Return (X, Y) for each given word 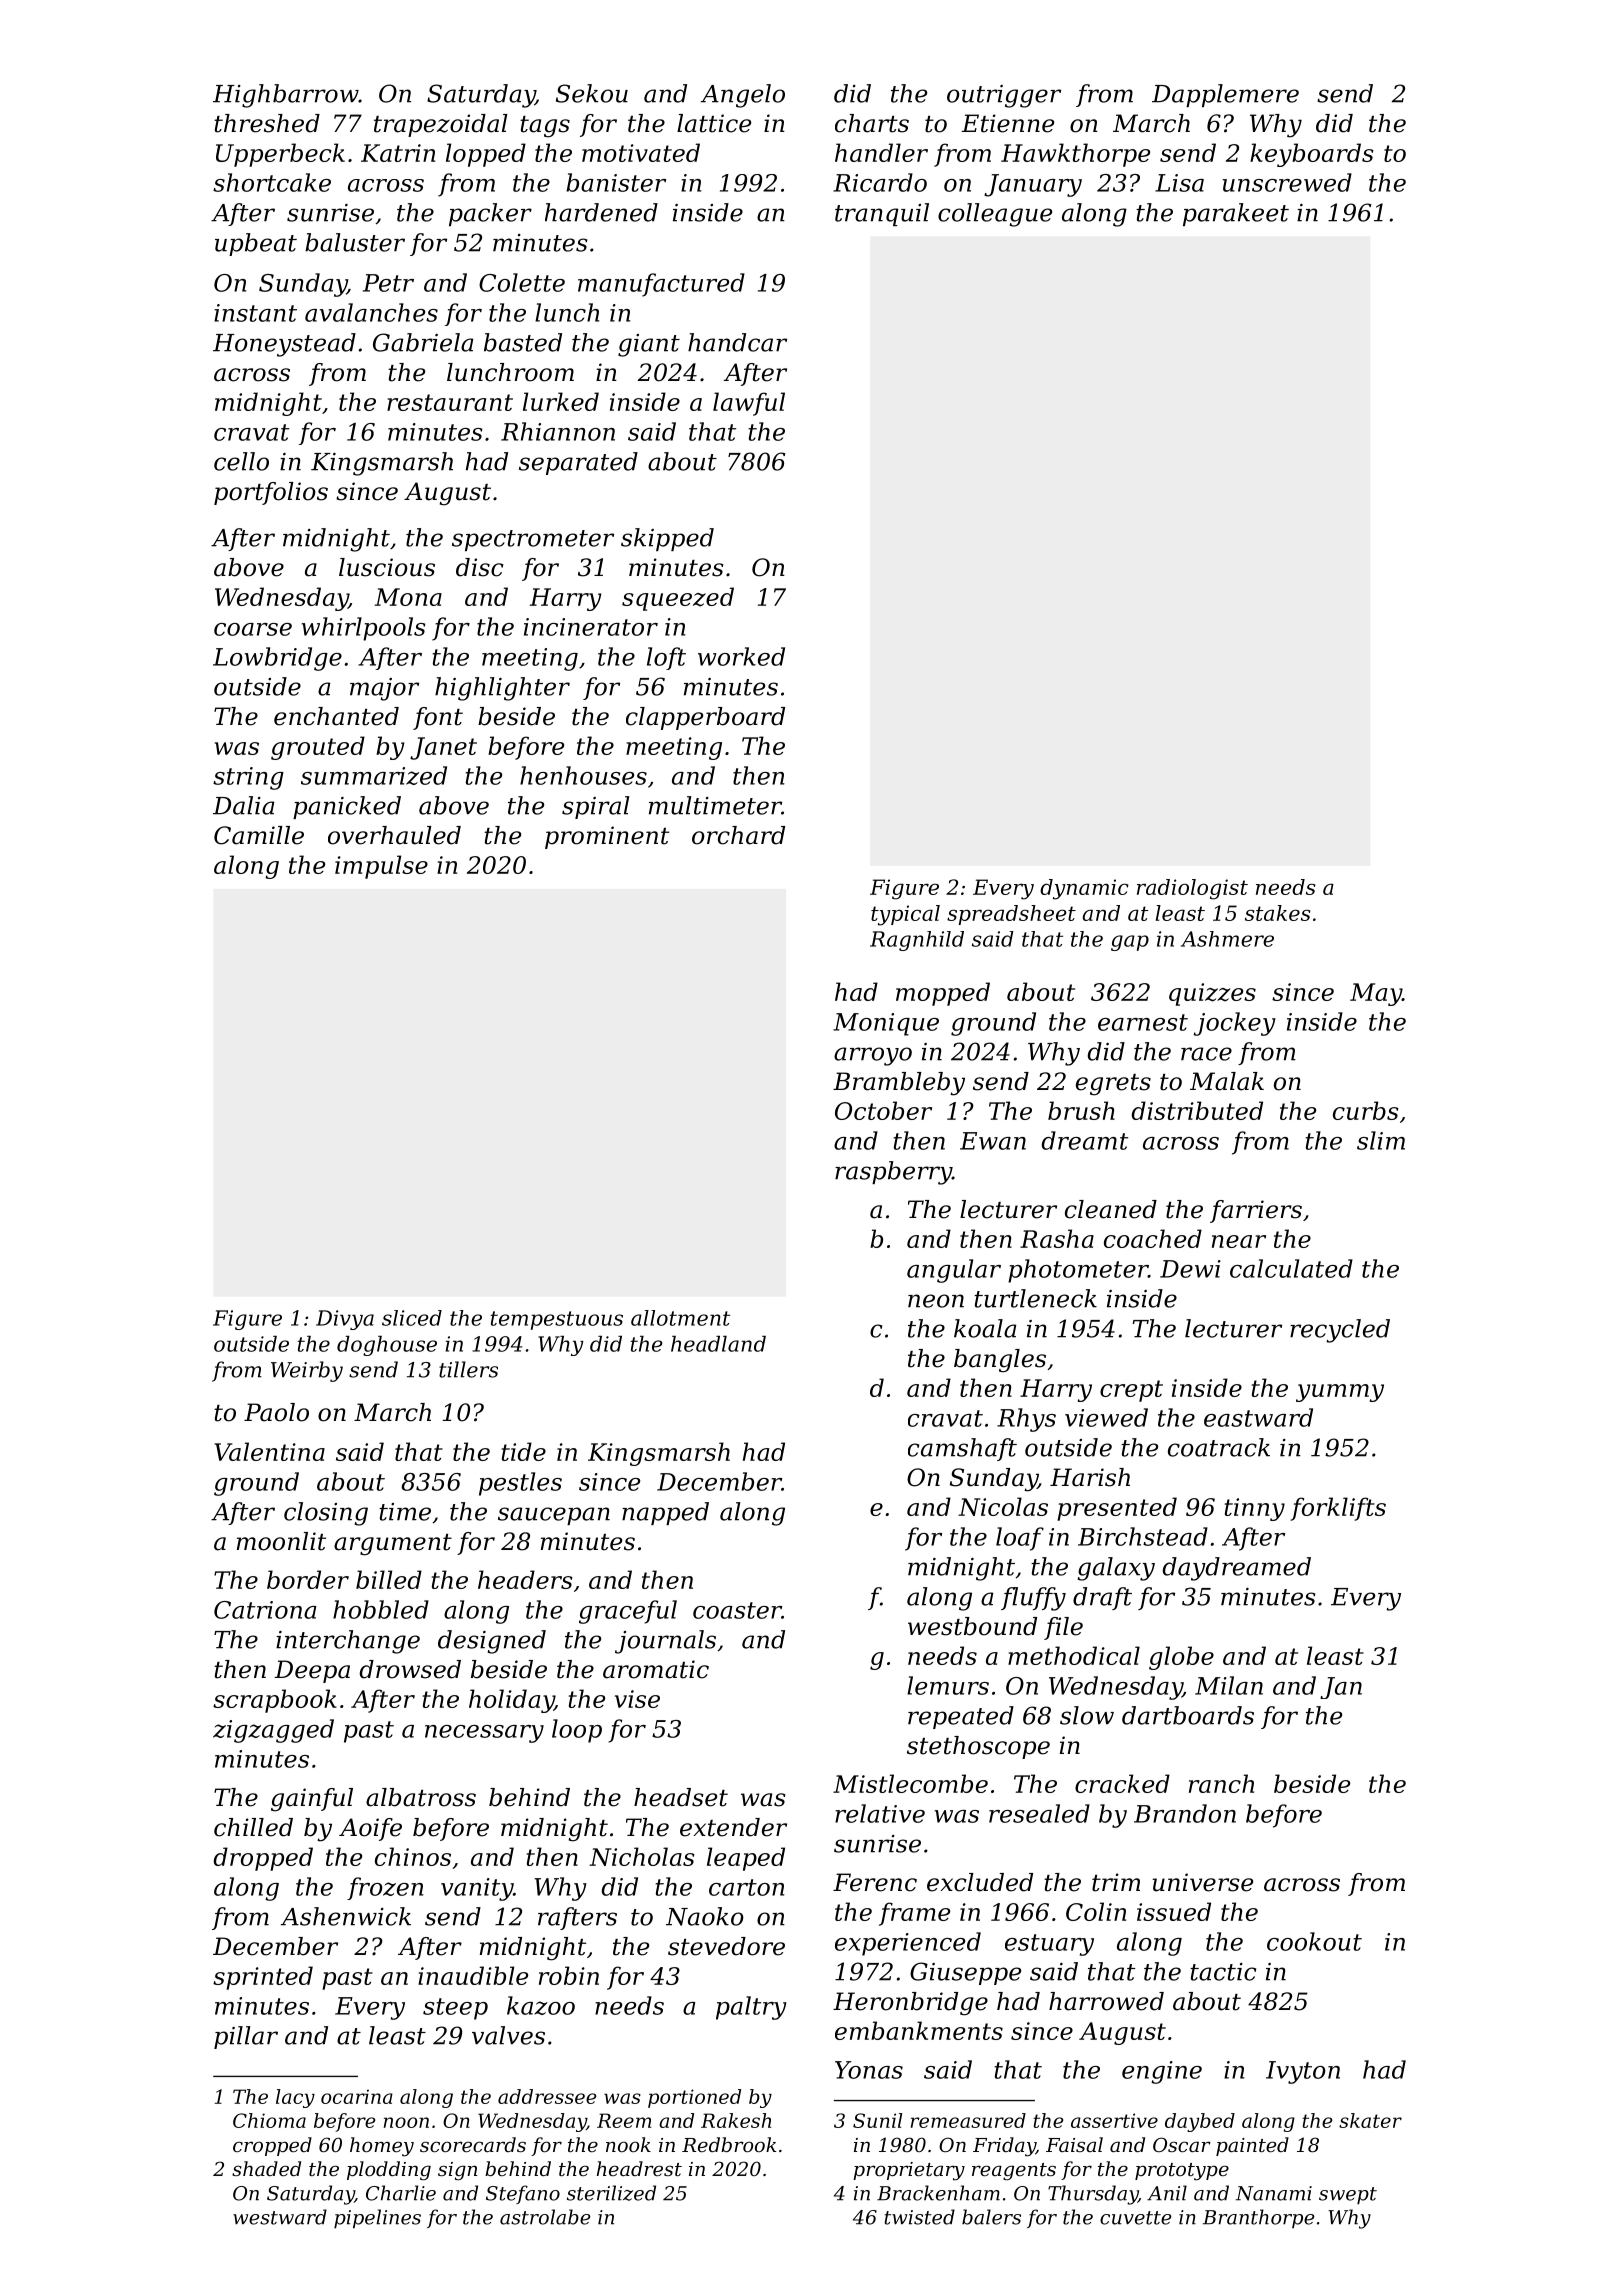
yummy (1340, 1393)
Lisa (1179, 183)
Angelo (743, 96)
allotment (680, 1318)
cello (241, 461)
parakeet (1236, 214)
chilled (253, 1827)
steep (455, 2009)
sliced (412, 1318)
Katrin (398, 153)
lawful (749, 404)
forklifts (1338, 1509)
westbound (972, 1626)
